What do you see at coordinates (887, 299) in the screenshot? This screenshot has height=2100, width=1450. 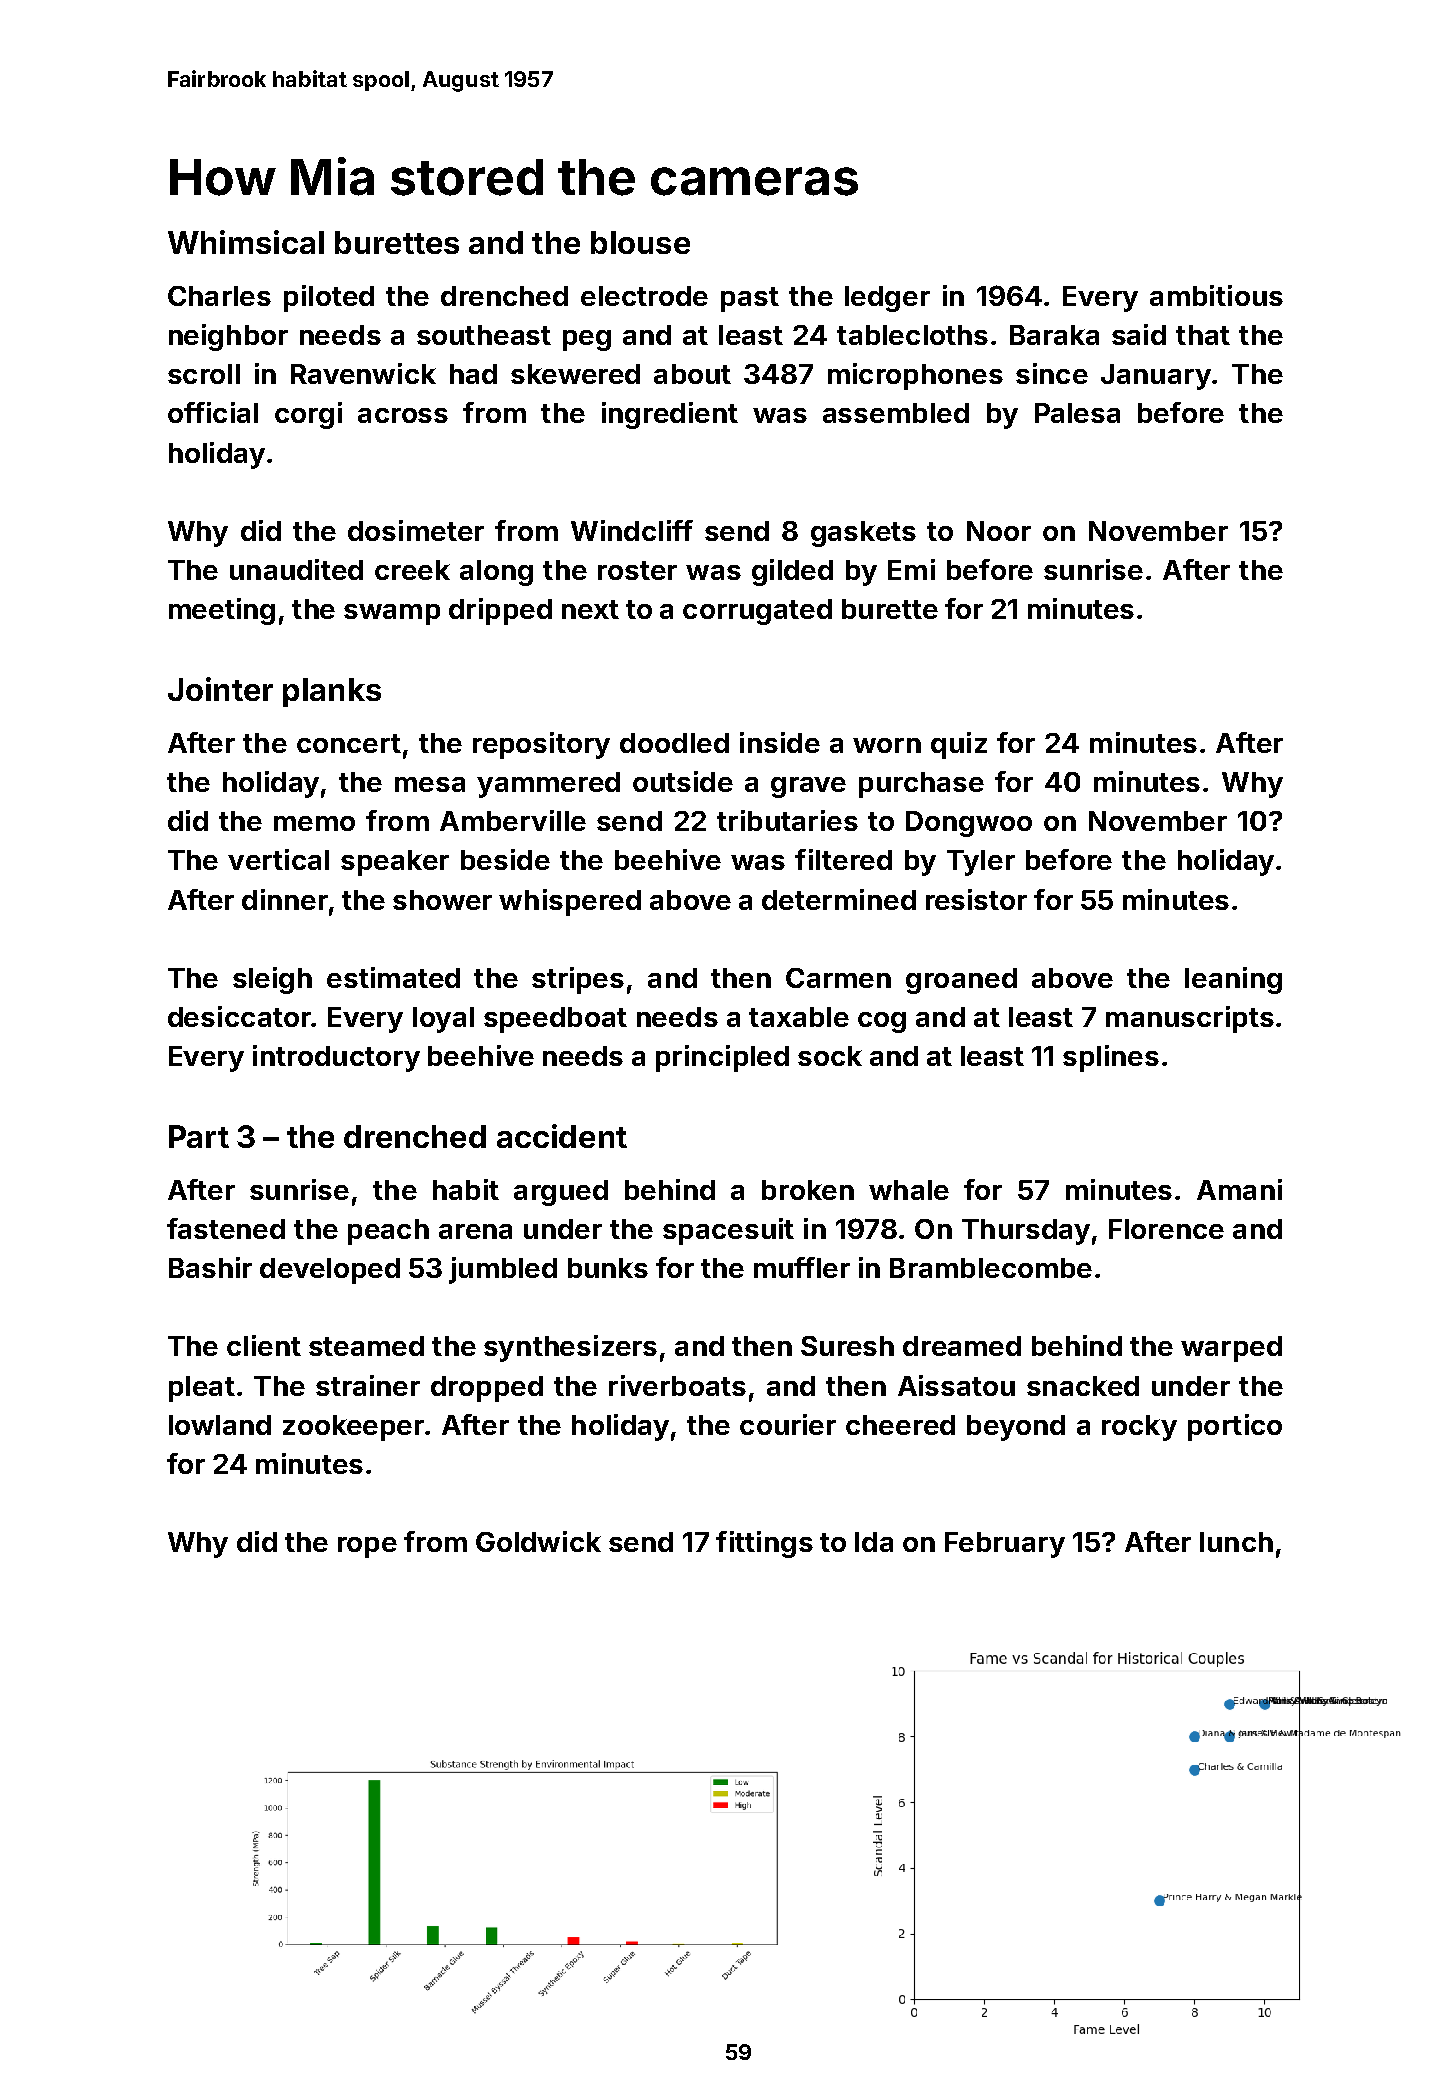 I see `ledger` at bounding box center [887, 299].
